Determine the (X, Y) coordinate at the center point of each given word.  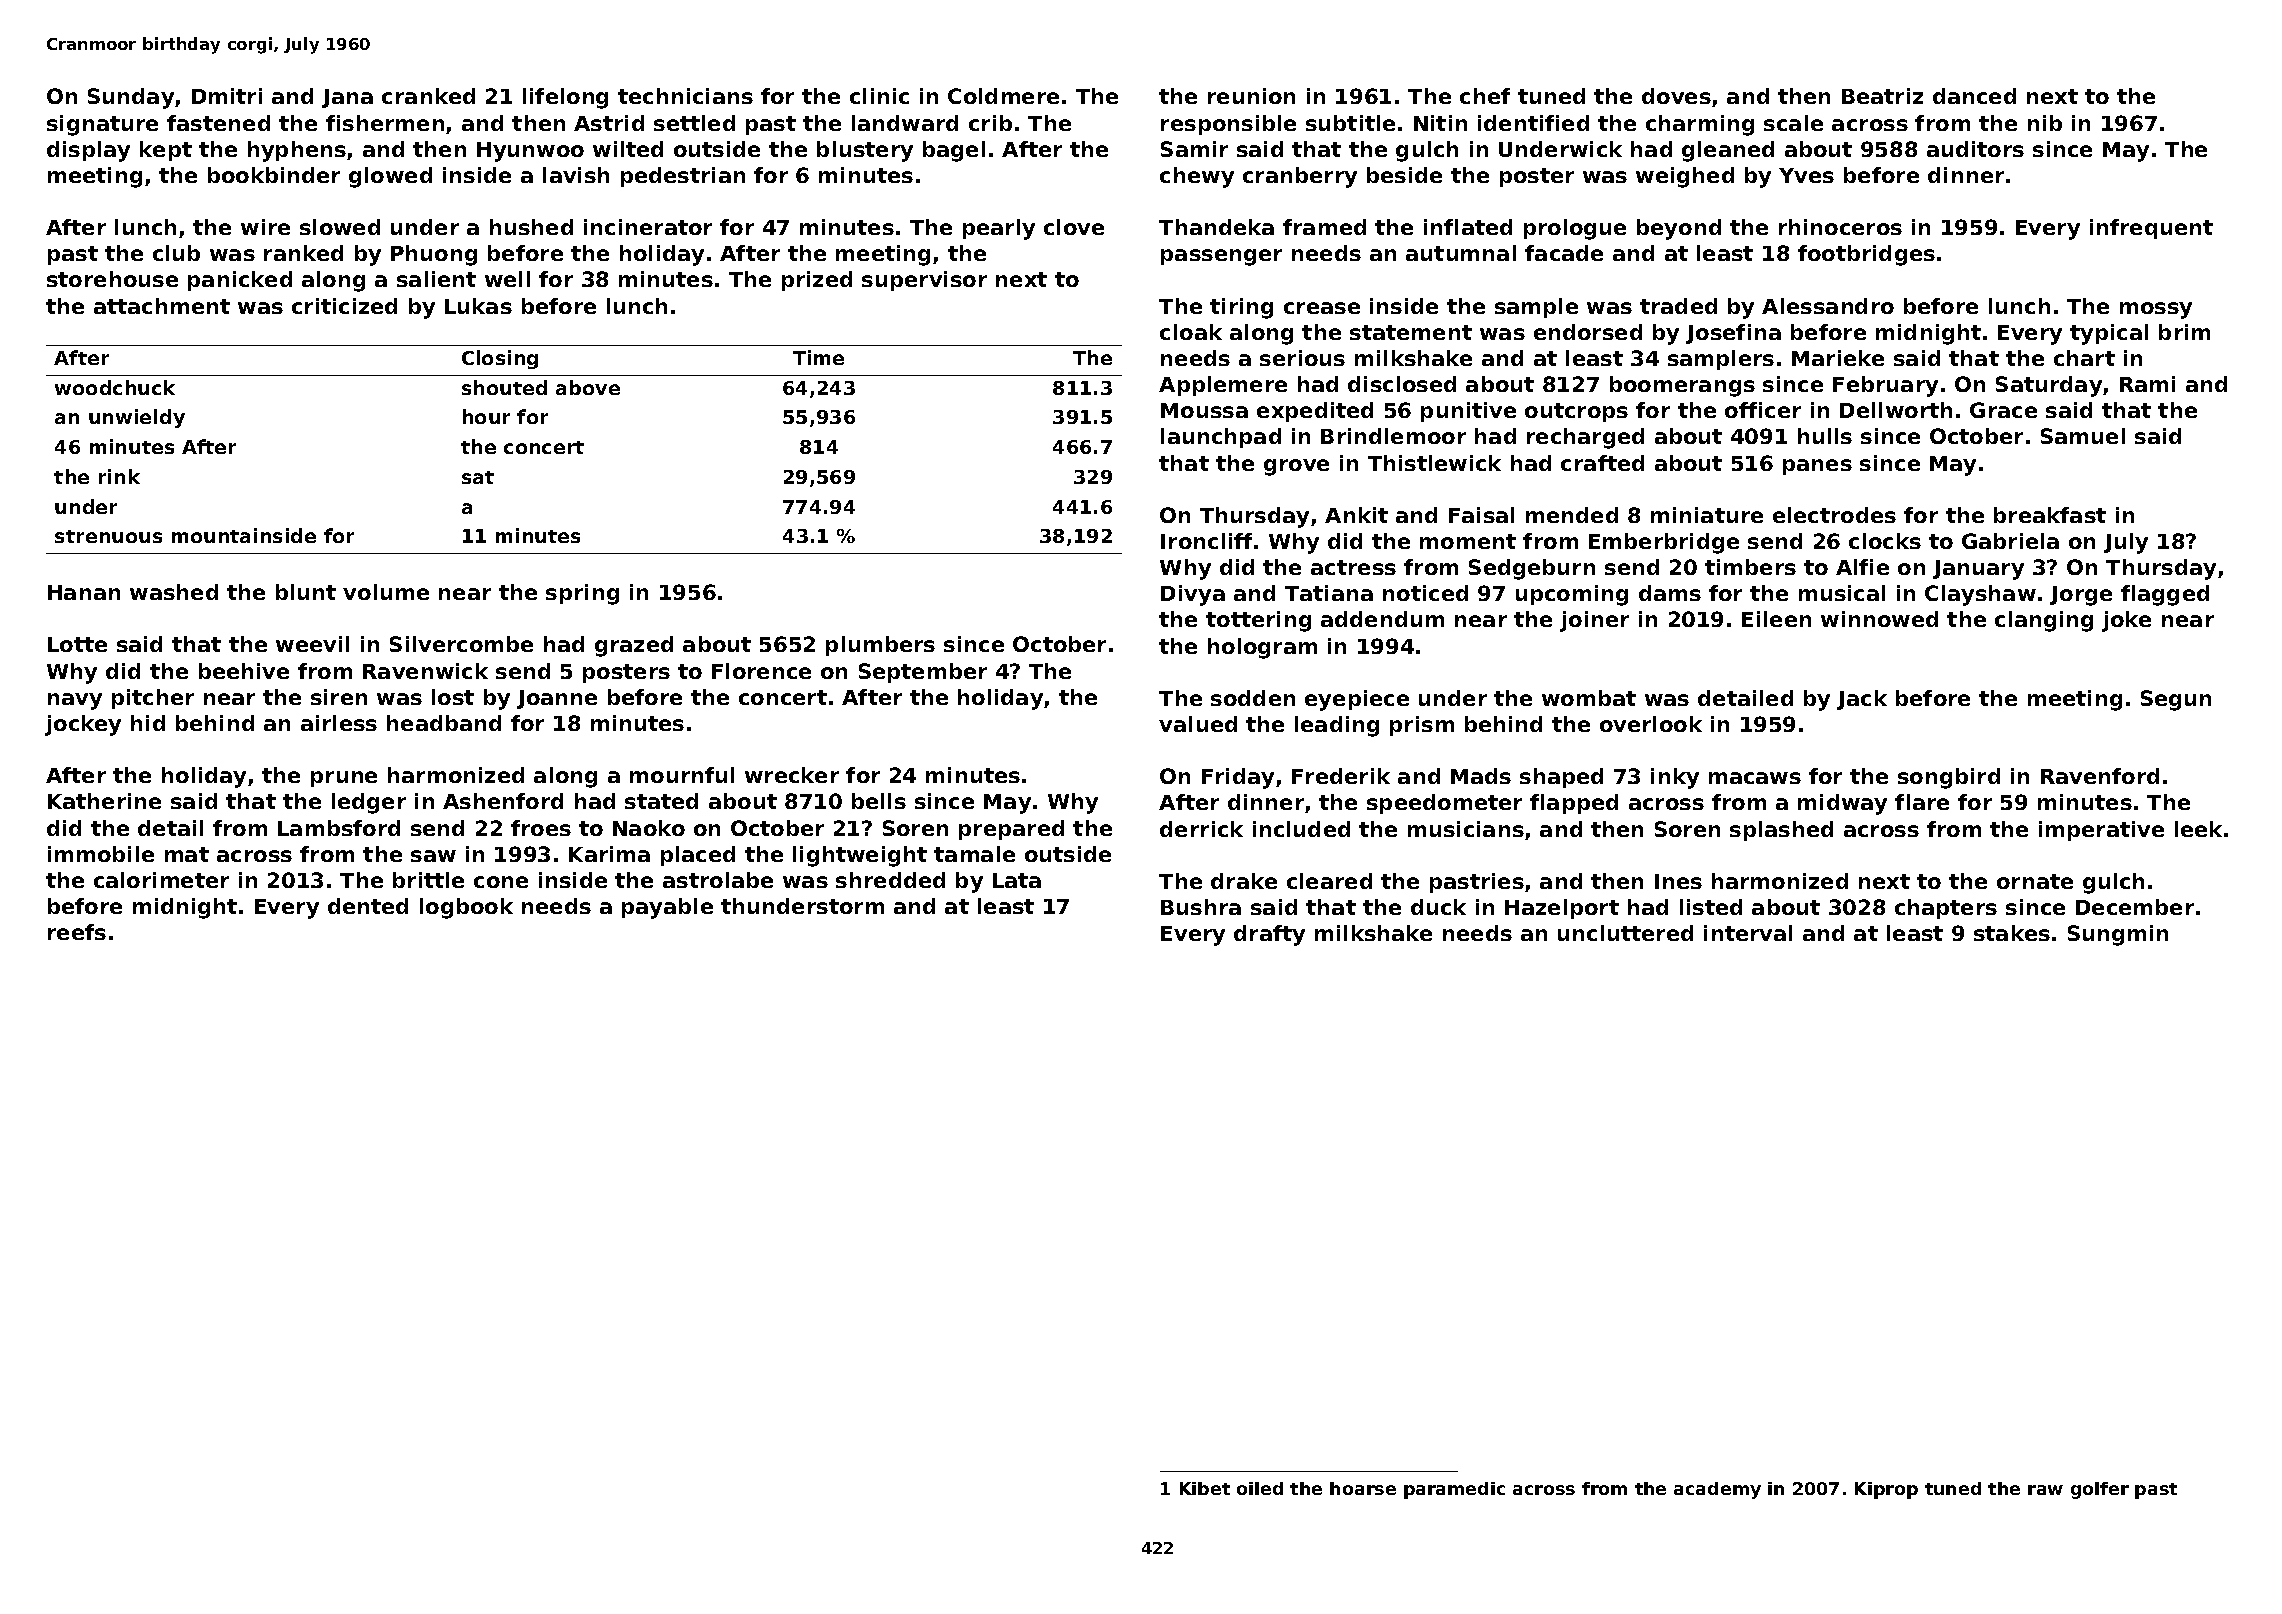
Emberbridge (1664, 543)
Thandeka (1216, 227)
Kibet (1205, 1488)
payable (667, 908)
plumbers (880, 646)
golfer (2100, 1490)
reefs (77, 932)
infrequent (2151, 229)
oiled (1260, 1488)
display (88, 151)
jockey (83, 725)
